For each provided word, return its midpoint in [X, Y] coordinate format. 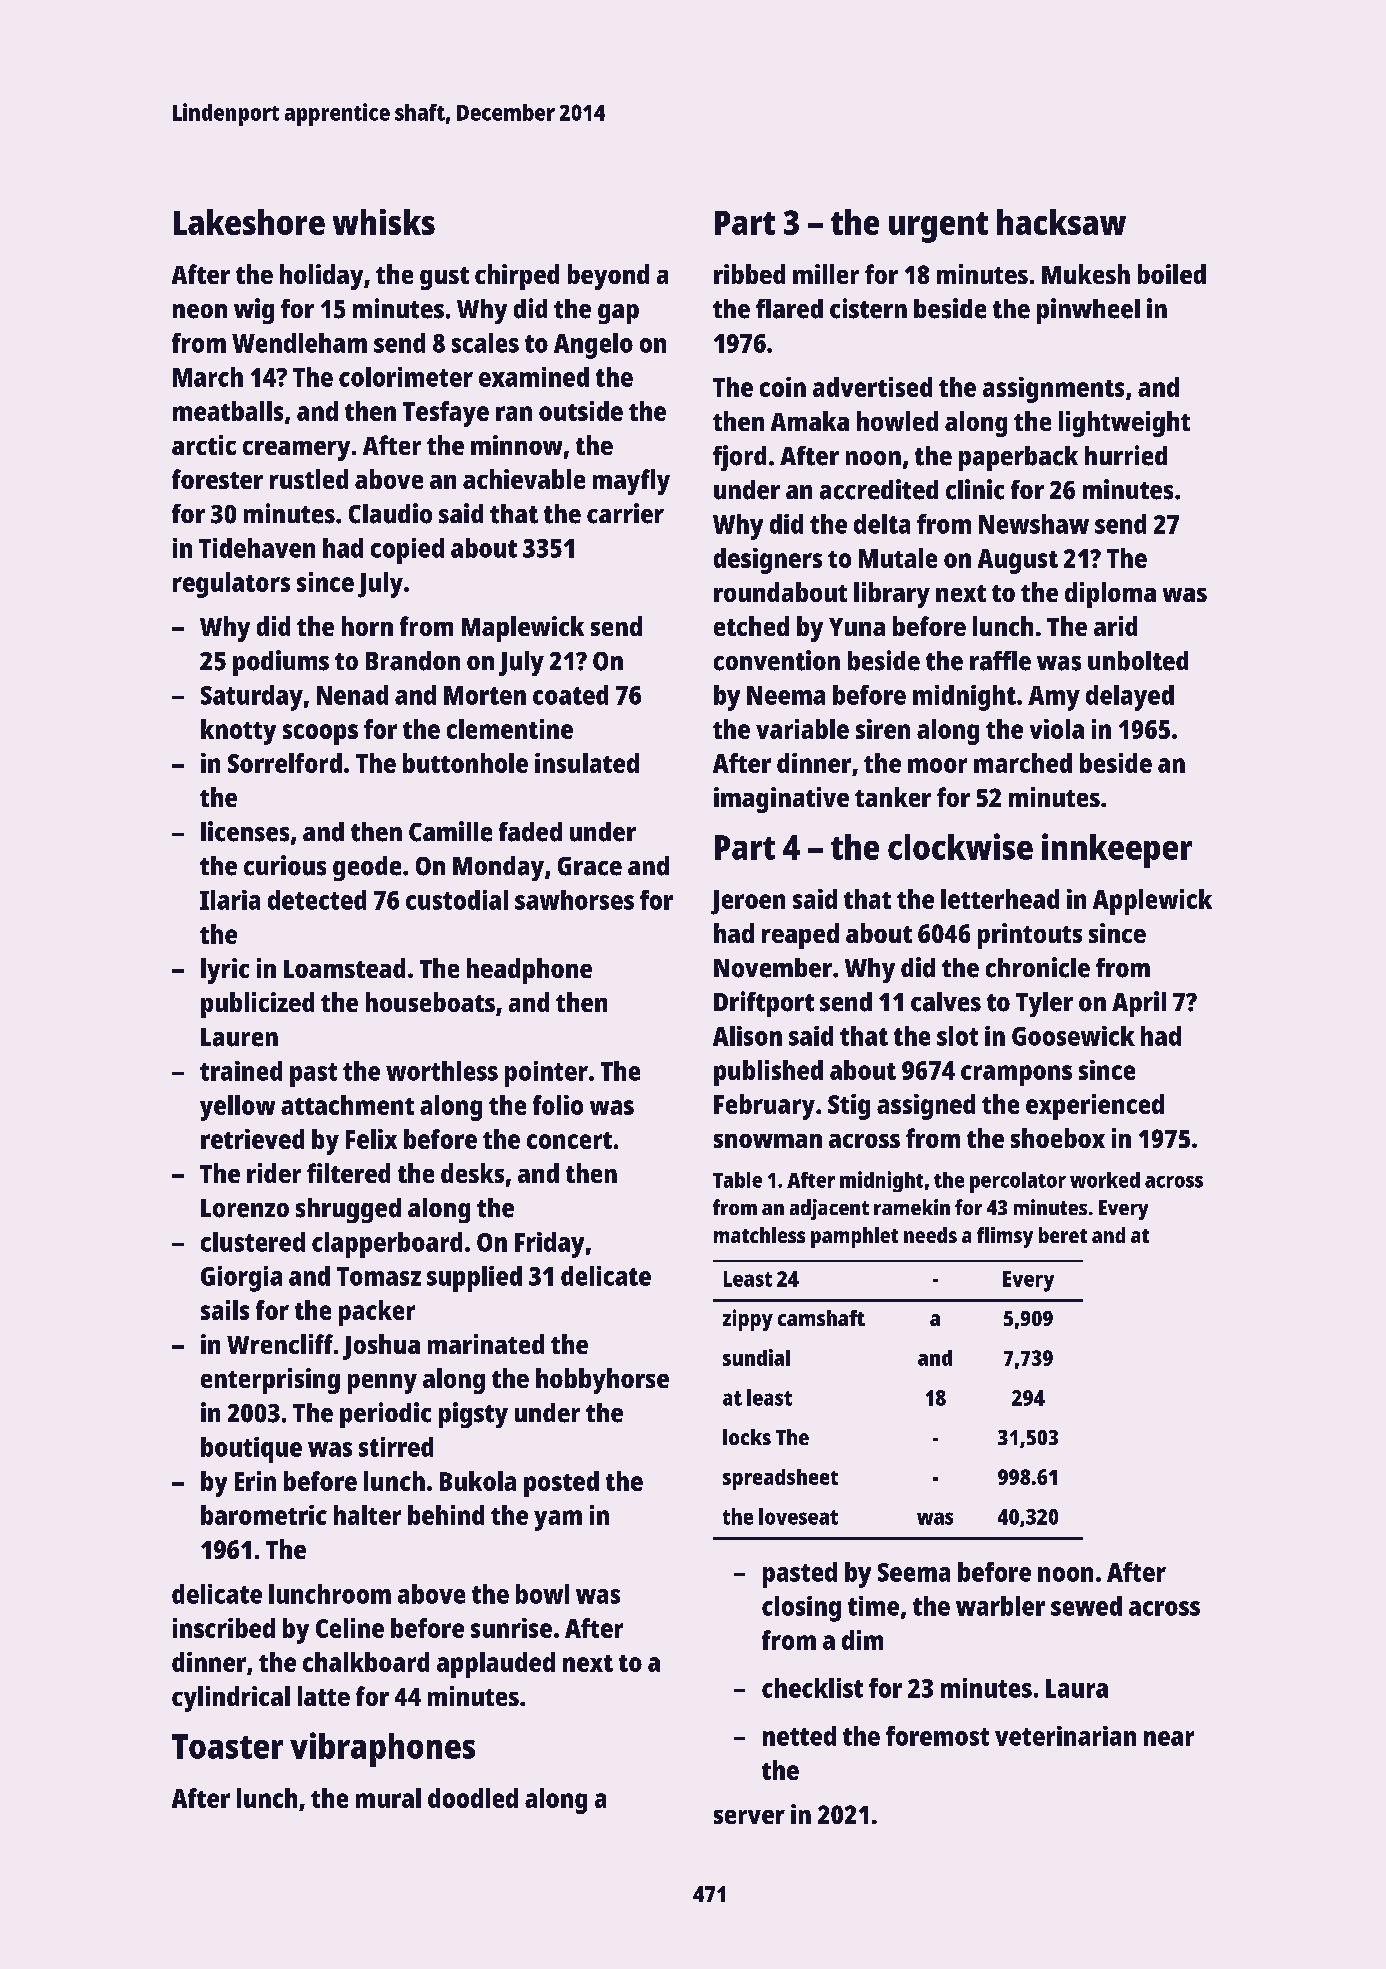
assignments [1053, 390]
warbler [1000, 1606]
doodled [473, 1798]
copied [407, 551]
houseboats [430, 1002]
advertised [872, 387]
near [1169, 1738]
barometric [264, 1515]
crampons [1016, 1075]
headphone [529, 971]
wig [254, 311]
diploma [1110, 595]
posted [561, 1484]
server [749, 1817]
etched [751, 626]
